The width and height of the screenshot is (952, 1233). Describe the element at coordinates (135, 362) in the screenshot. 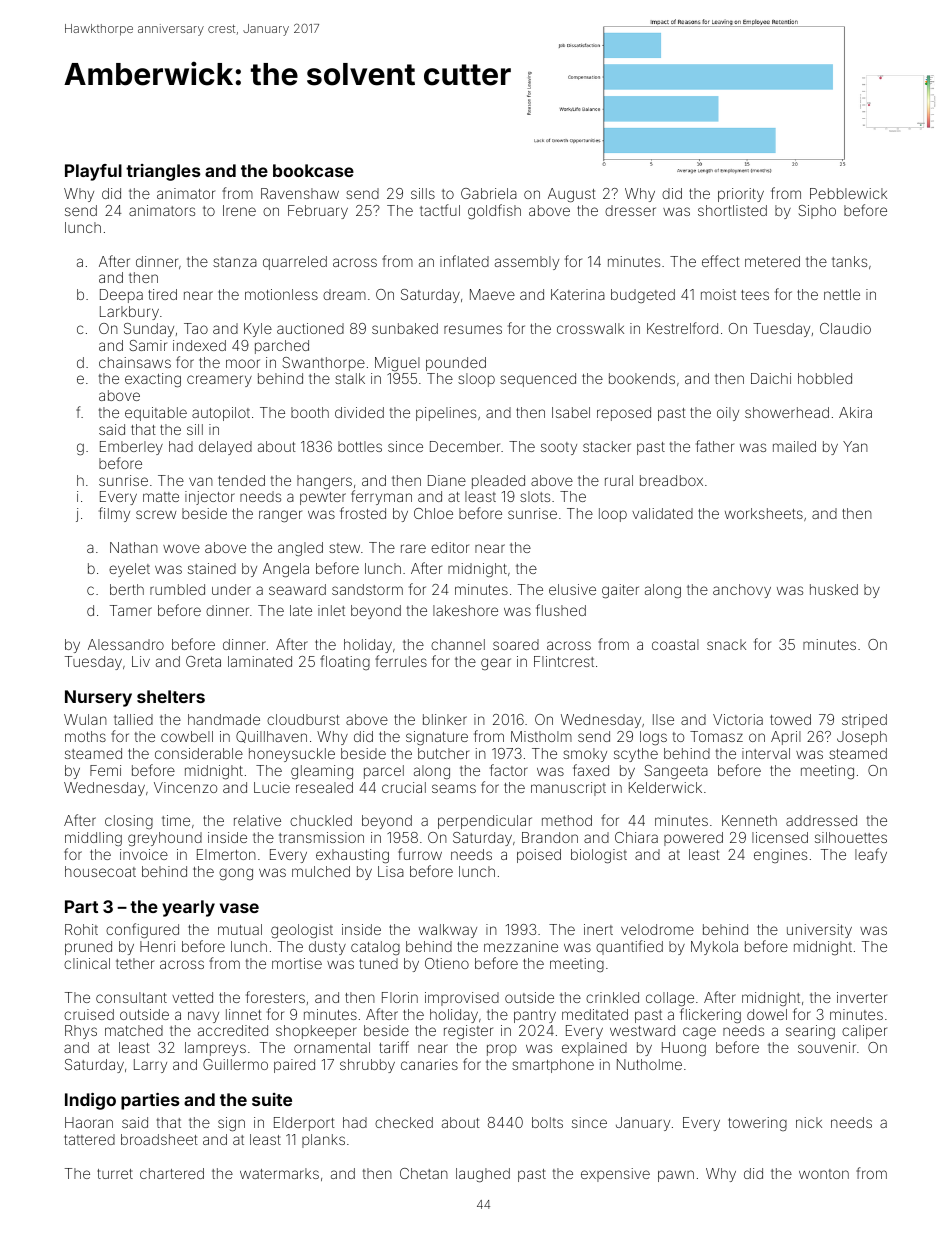

I see `chainsaws` at that location.
